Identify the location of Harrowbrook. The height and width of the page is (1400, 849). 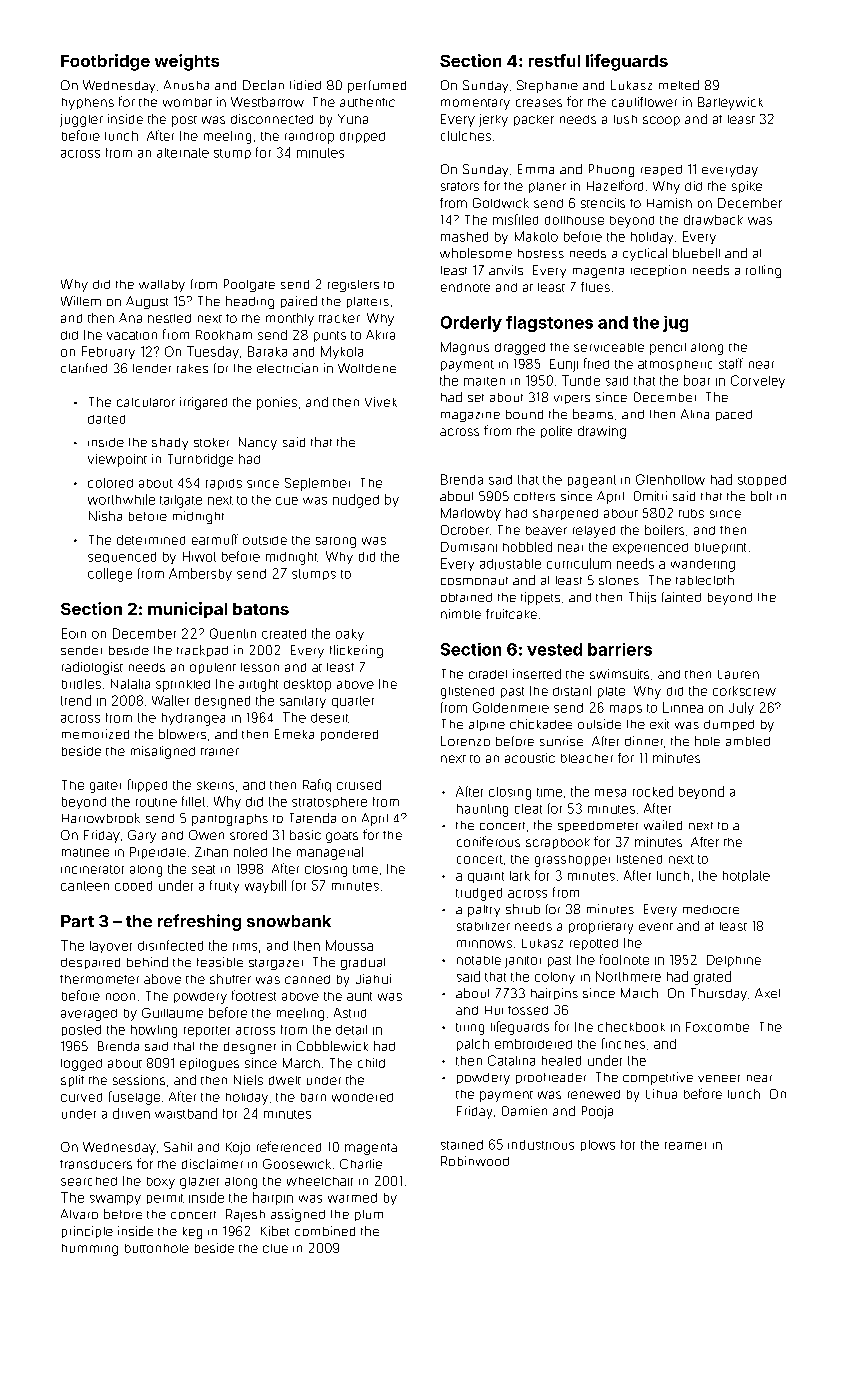
(101, 818).
